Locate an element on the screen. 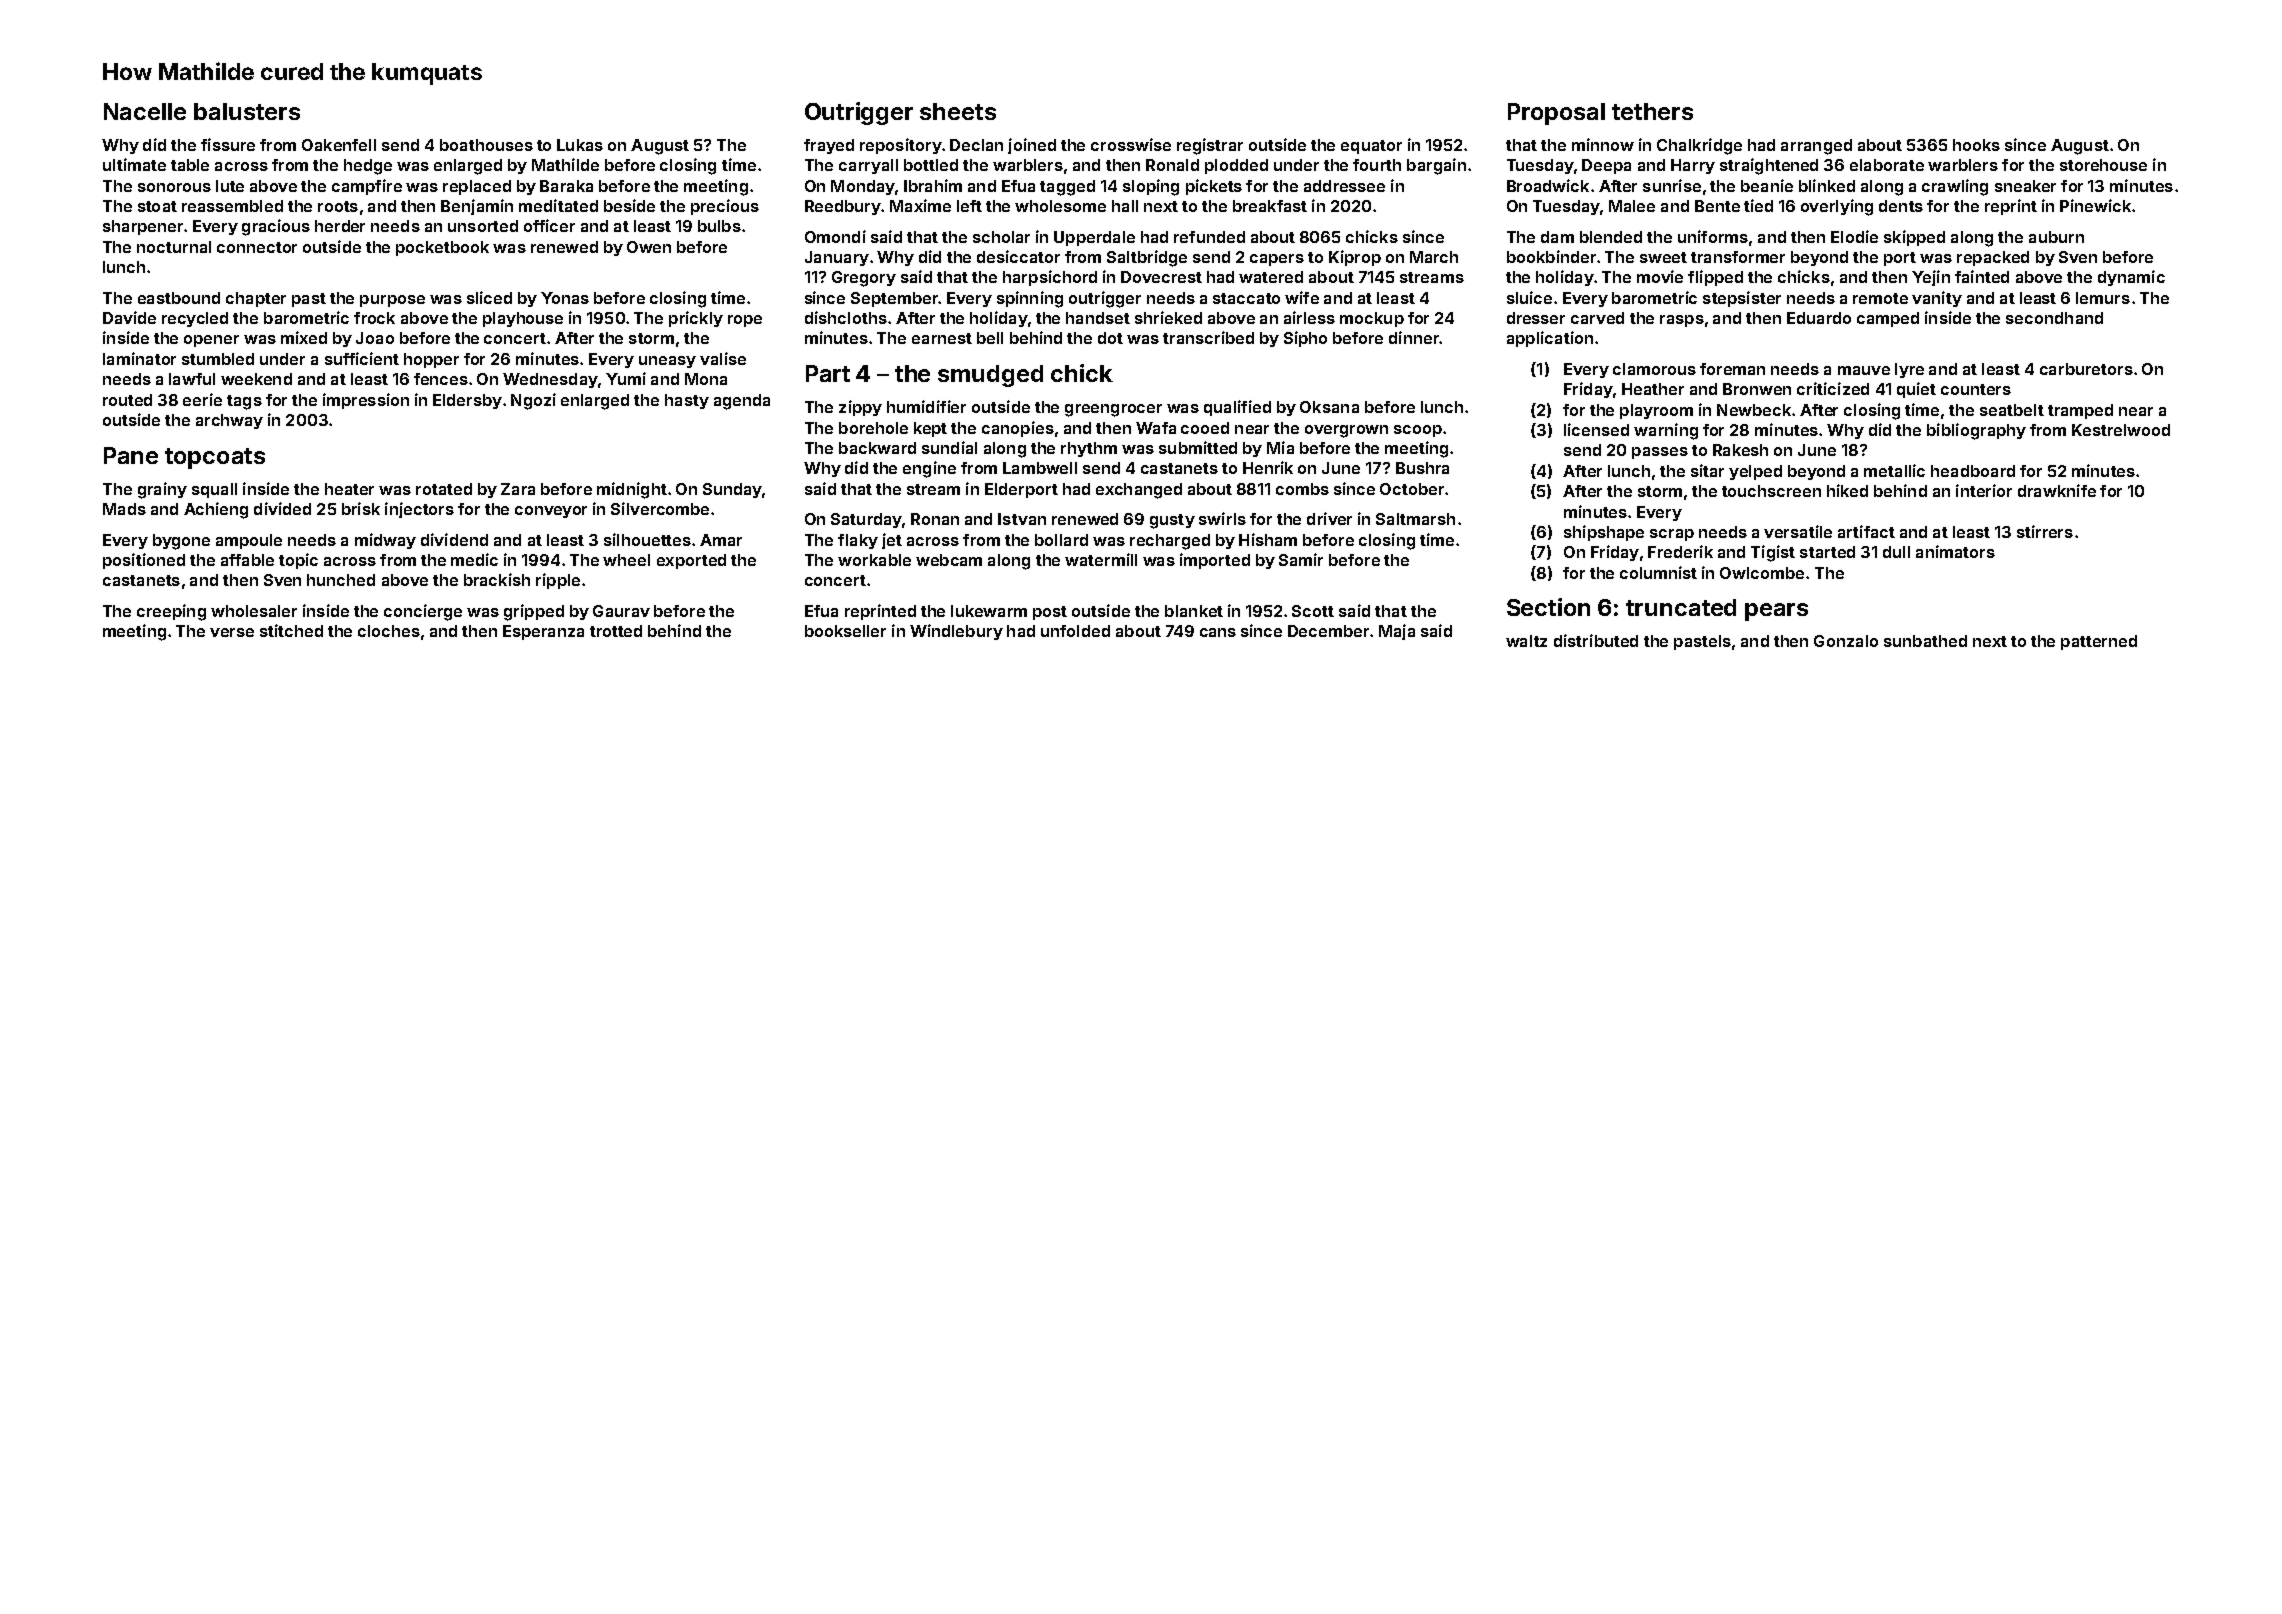 The image size is (2282, 1614). verse is located at coordinates (232, 632).
